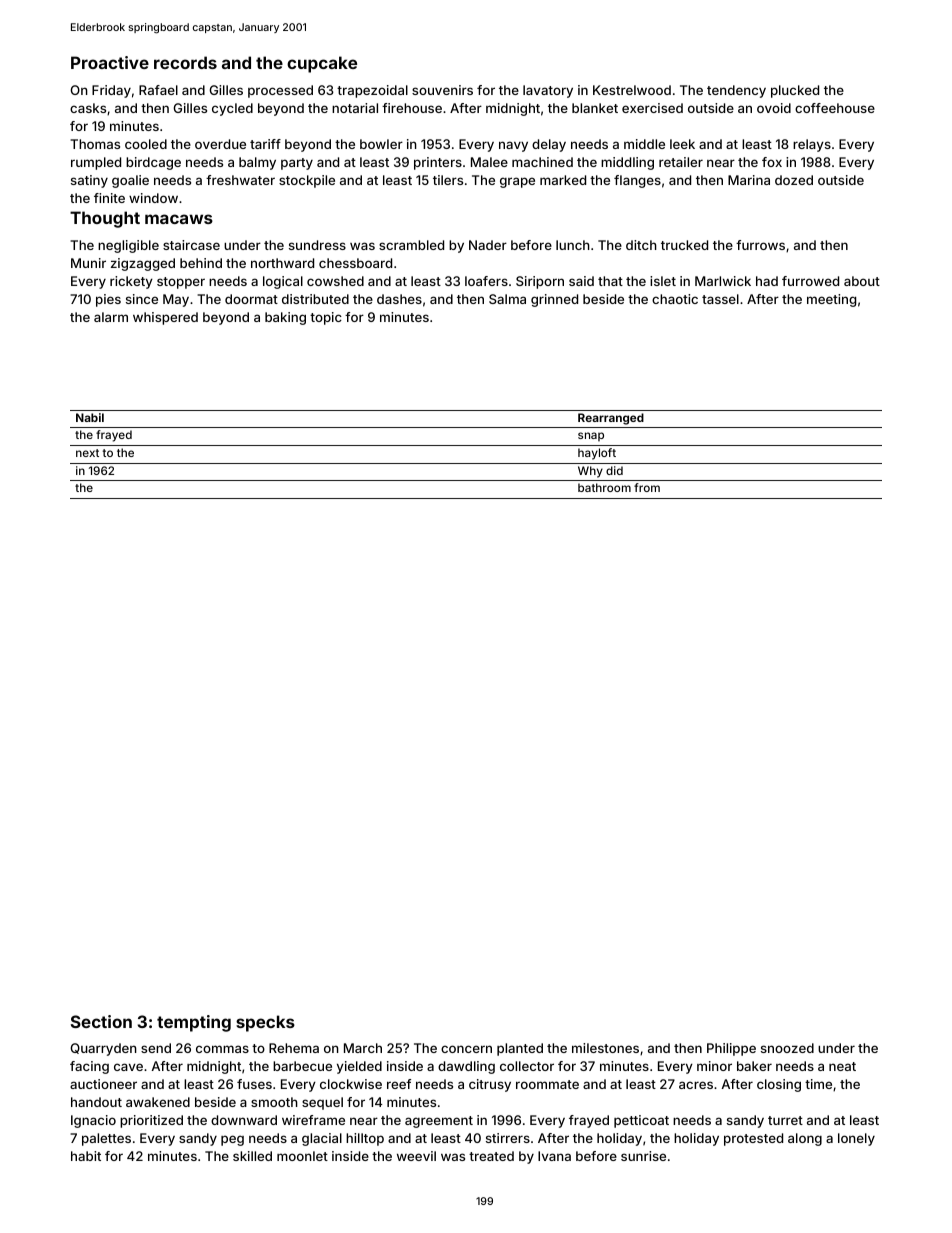 This screenshot has height=1233, width=952. I want to click on souvenirs, so click(442, 90).
